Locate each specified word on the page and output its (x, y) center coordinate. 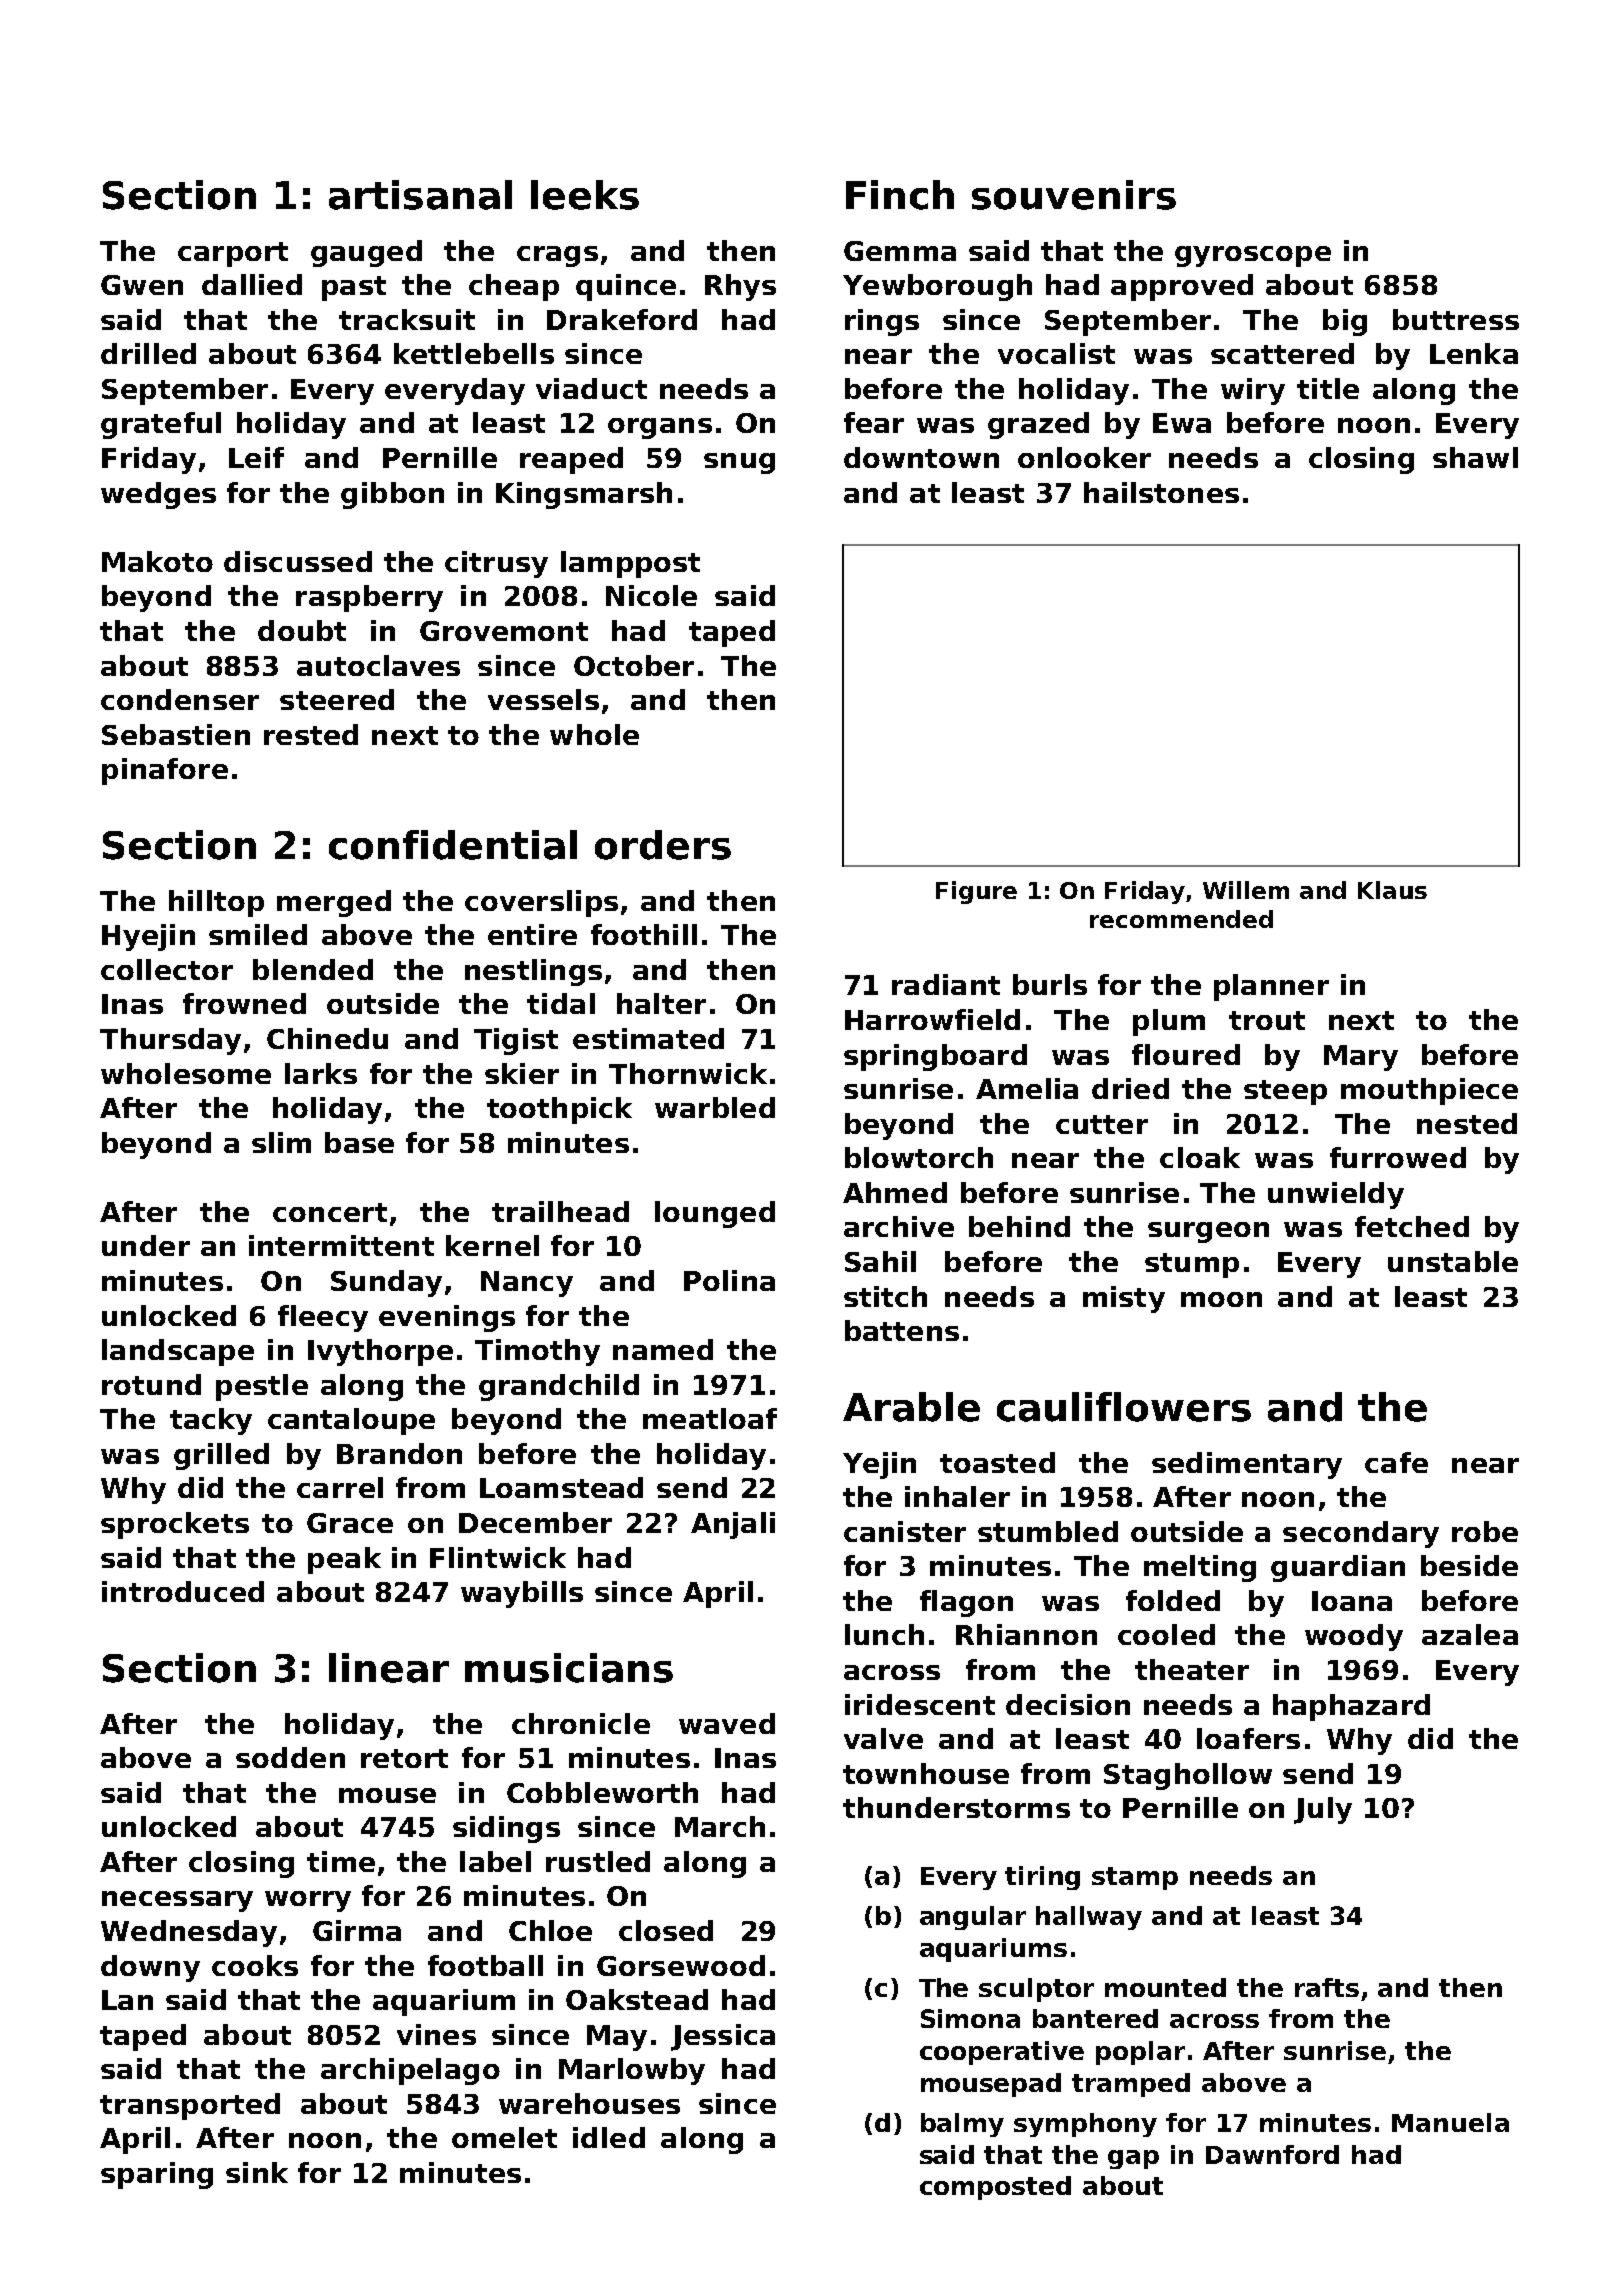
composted (995, 2188)
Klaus (1392, 890)
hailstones (1161, 492)
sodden (290, 1757)
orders (663, 845)
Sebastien (176, 734)
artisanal (420, 195)
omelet (504, 2137)
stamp (1135, 1878)
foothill (644, 934)
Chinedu (327, 1038)
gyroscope (1253, 256)
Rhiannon (1026, 1634)
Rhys (740, 287)
